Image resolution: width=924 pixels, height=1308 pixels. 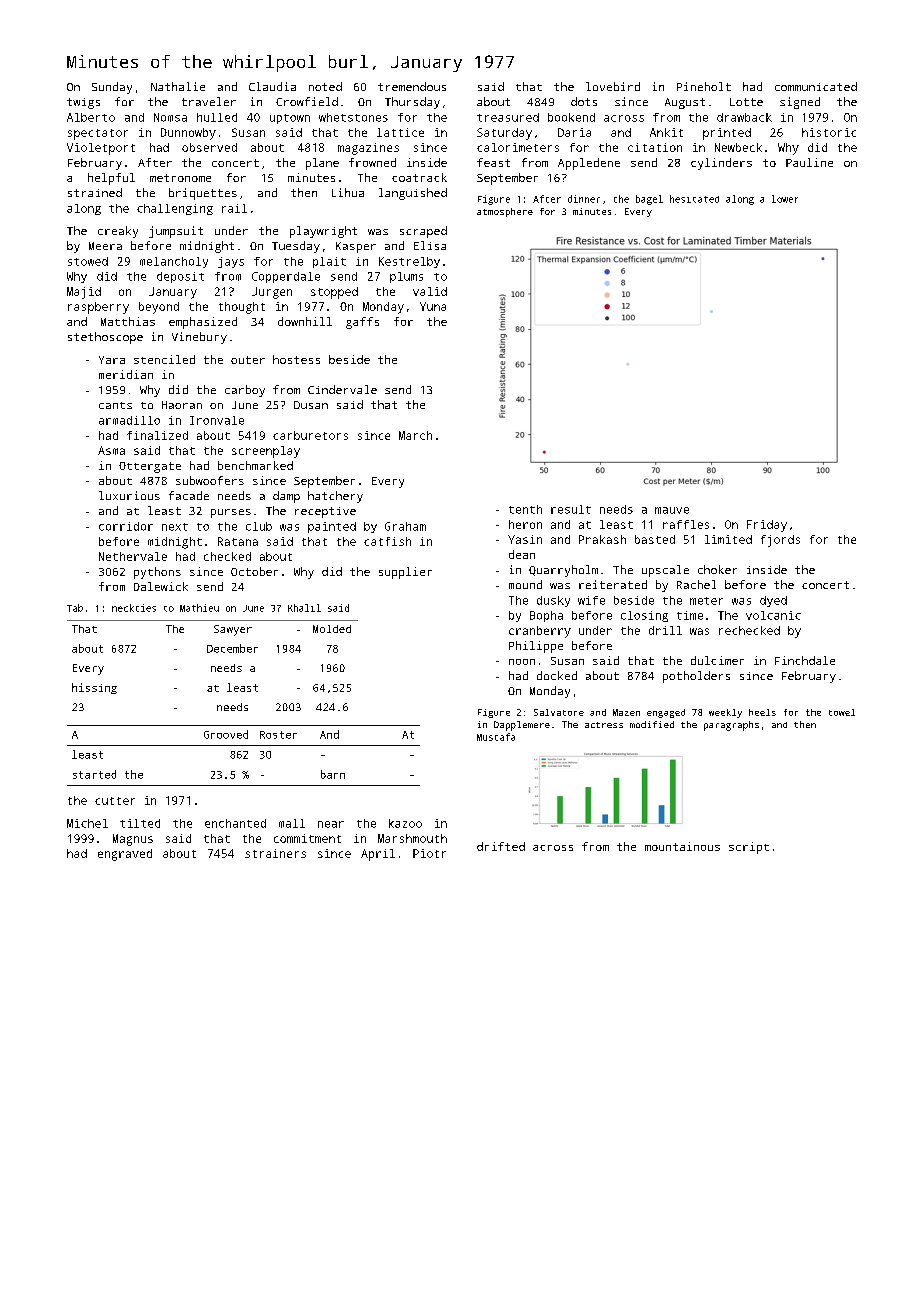 What do you see at coordinates (496, 737) in the screenshot?
I see `Mustafa` at bounding box center [496, 737].
